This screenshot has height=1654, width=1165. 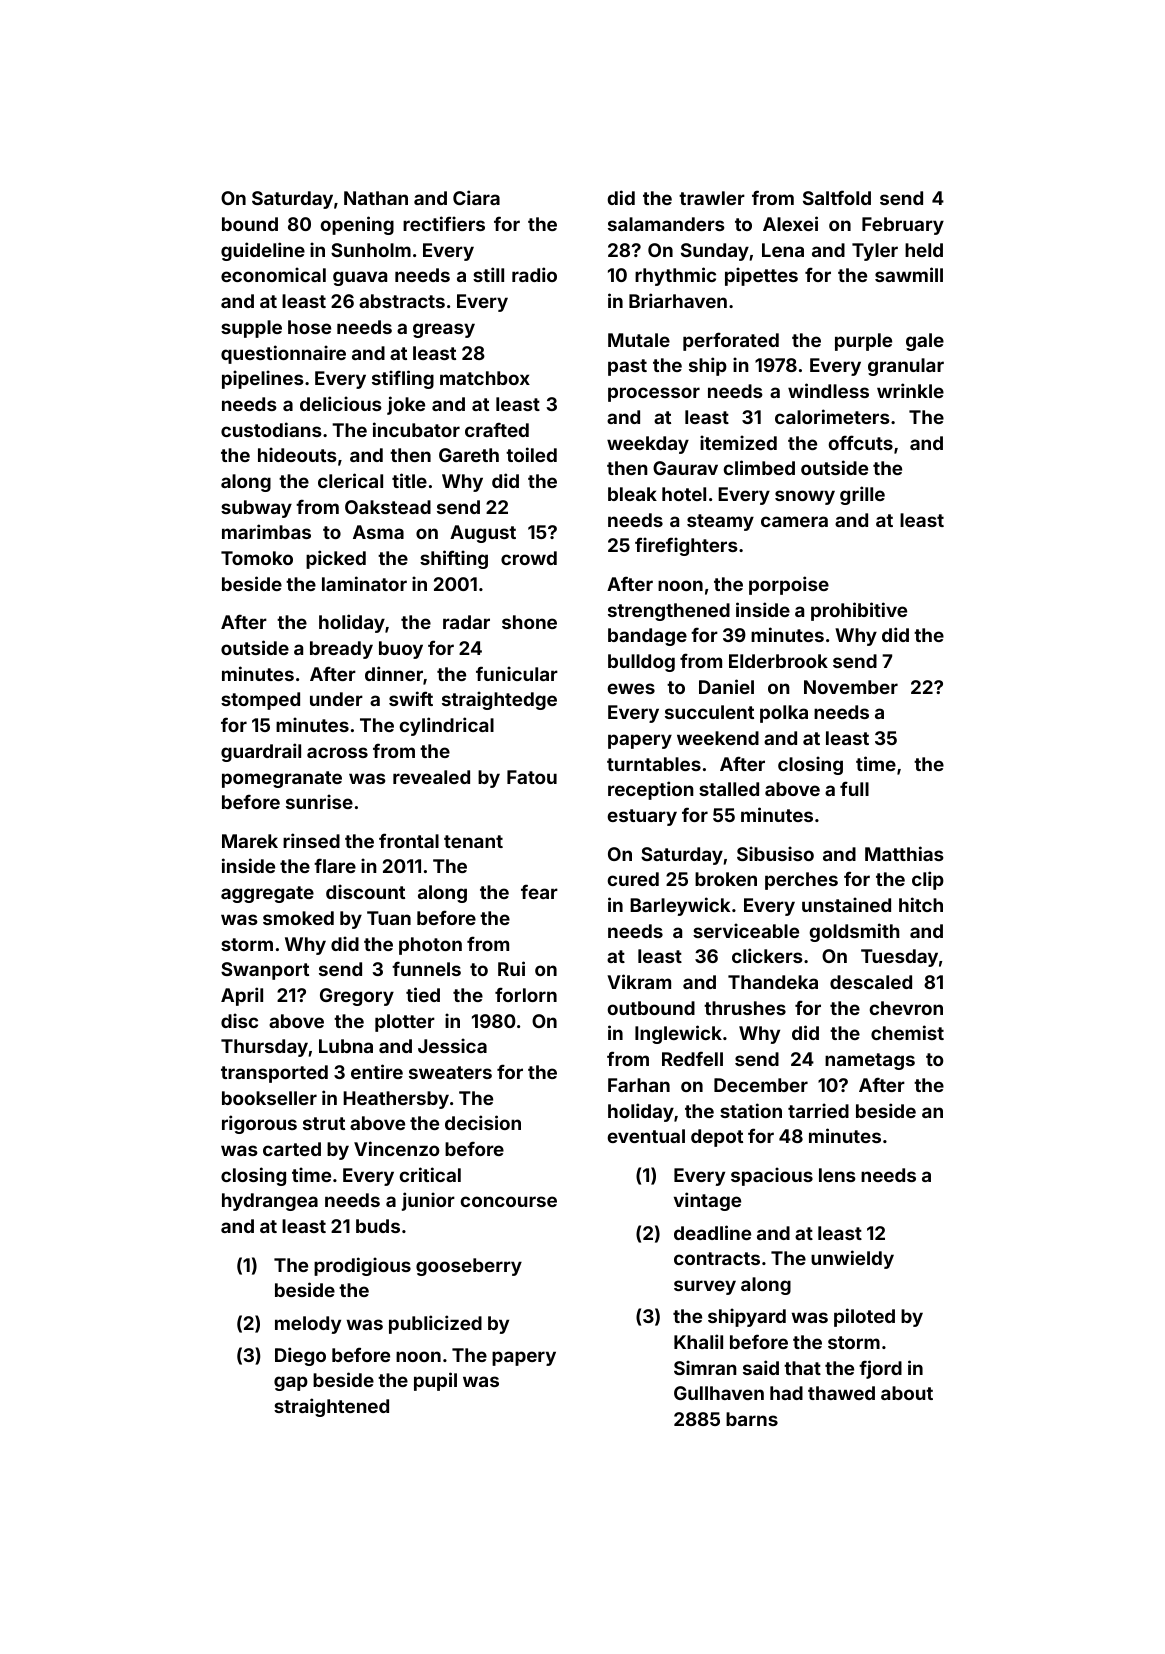 I want to click on goldsmith, so click(x=854, y=932).
